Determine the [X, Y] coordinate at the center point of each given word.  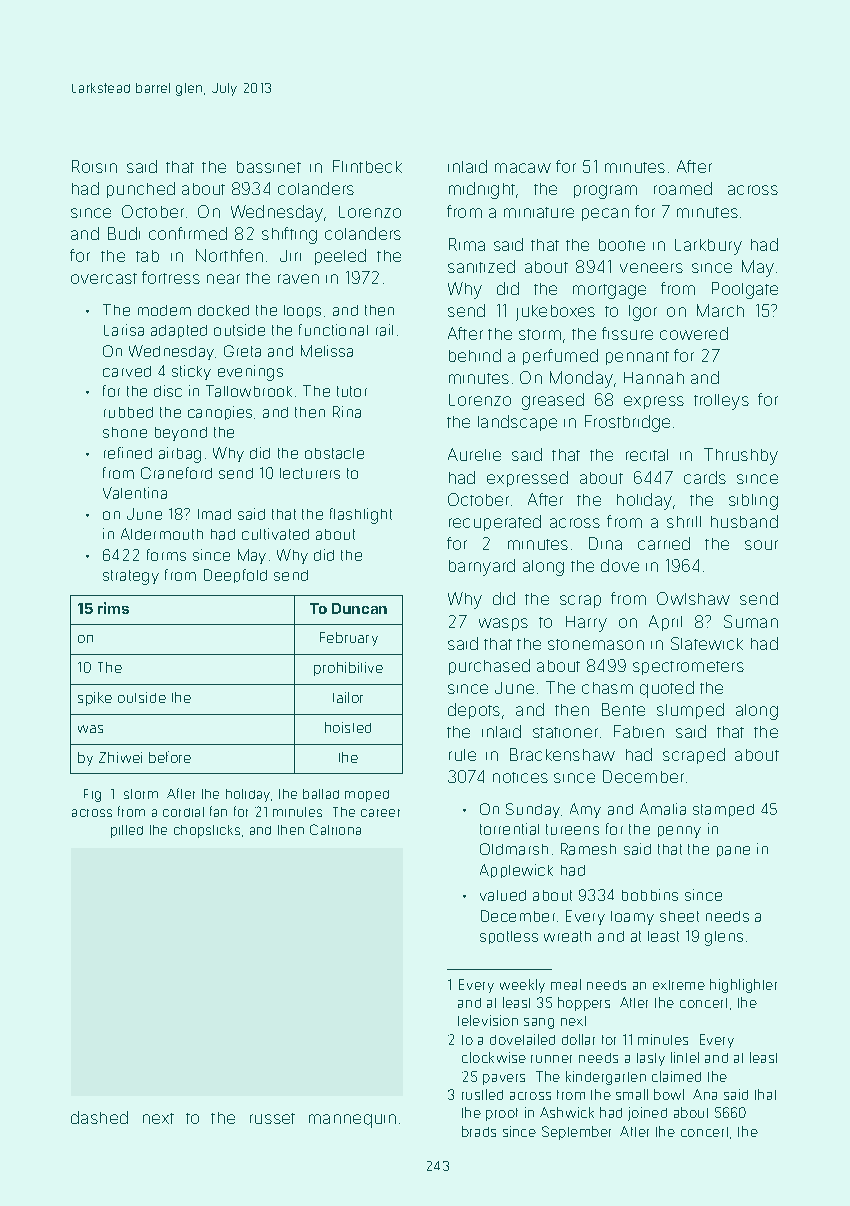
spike [95, 699]
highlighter [743, 986]
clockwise [494, 1057]
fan [218, 811]
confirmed [188, 233]
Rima [467, 244]
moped [367, 796]
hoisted [348, 727]
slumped [690, 711]
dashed [99, 1117]
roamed [683, 188]
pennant [637, 358]
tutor [352, 391]
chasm [607, 688]
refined [128, 453]
